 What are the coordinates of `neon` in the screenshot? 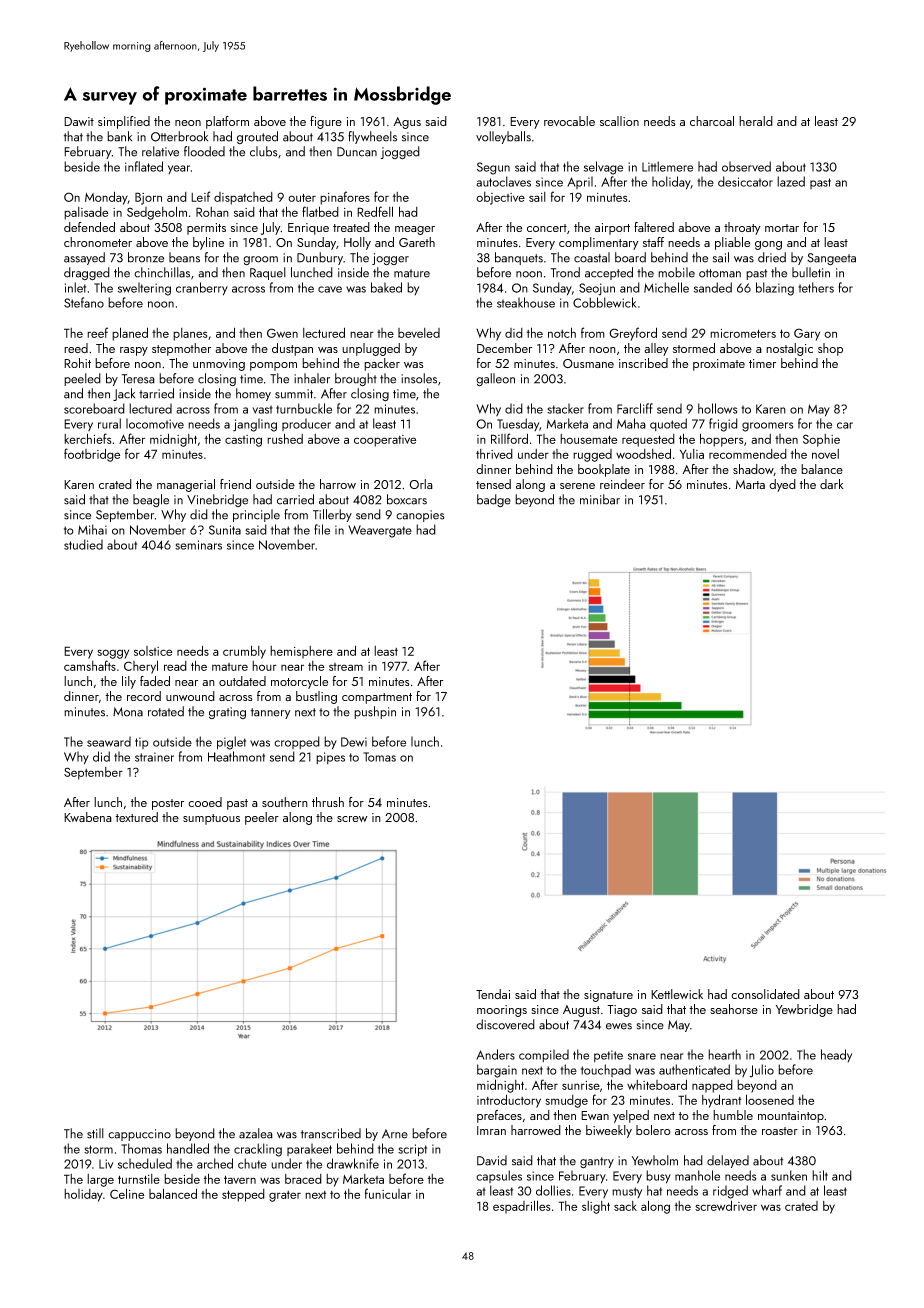 It's located at (188, 123).
